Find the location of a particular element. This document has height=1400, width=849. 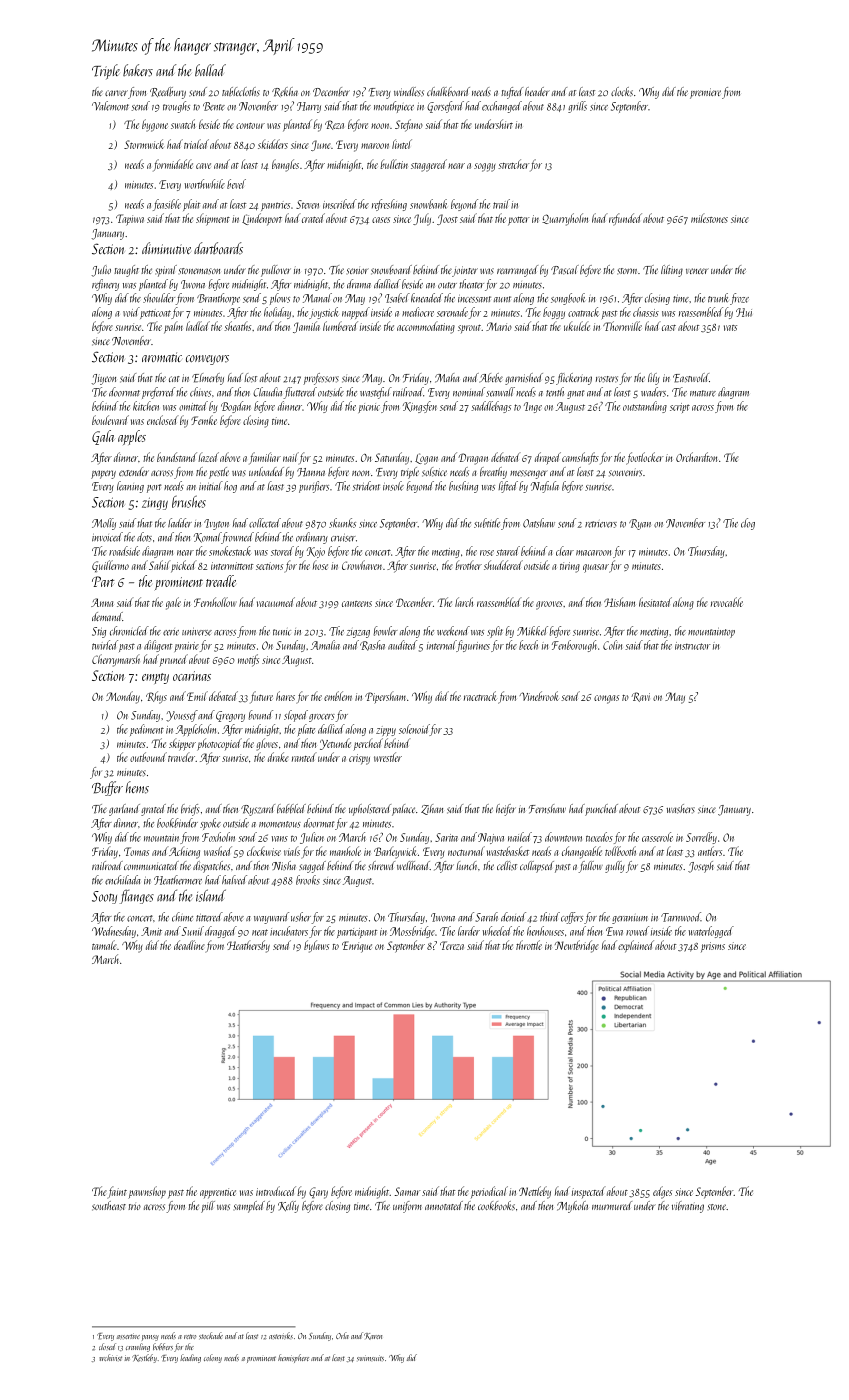

Bente is located at coordinates (214, 106).
